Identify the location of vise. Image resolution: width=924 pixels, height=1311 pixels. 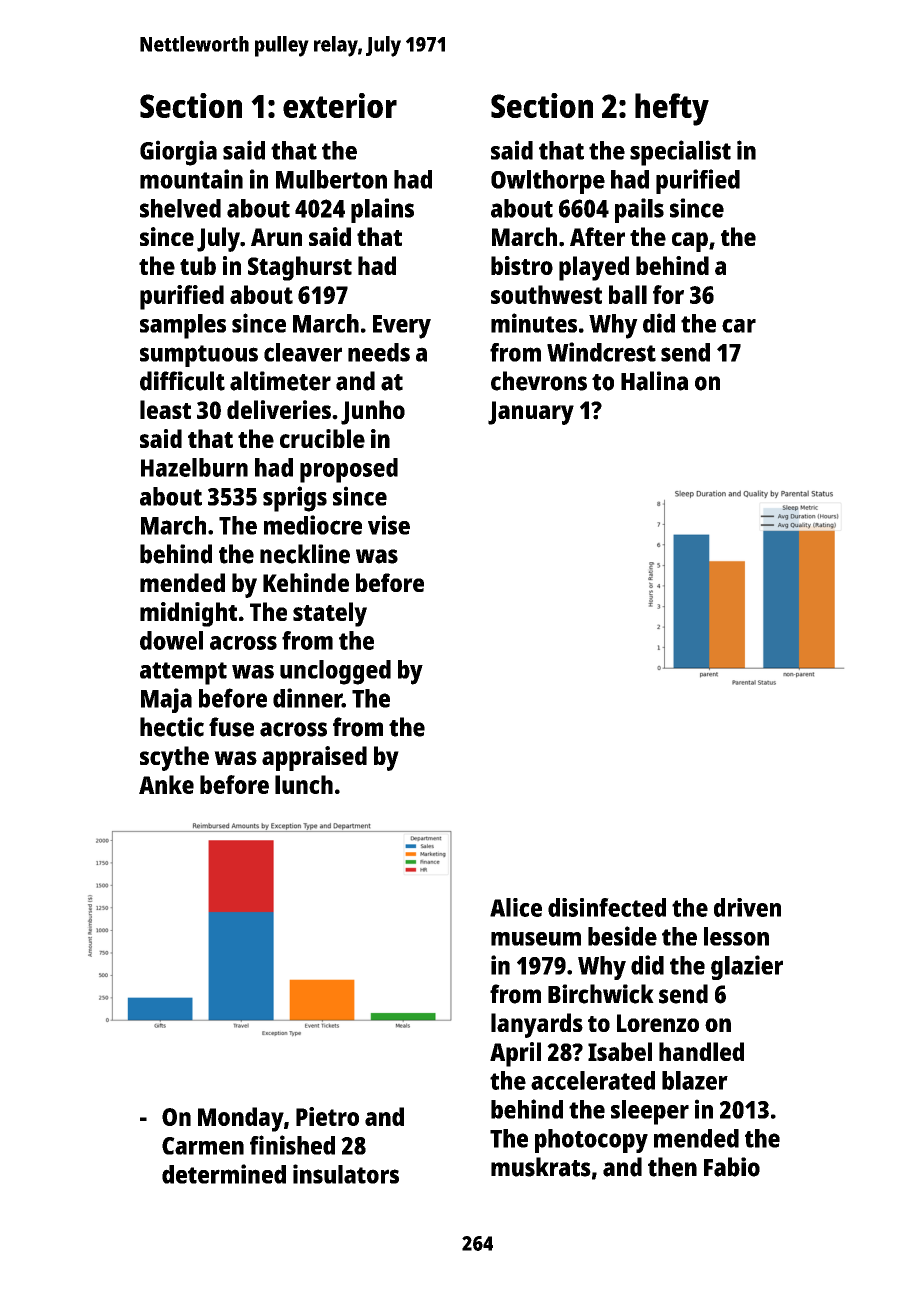
(389, 525).
